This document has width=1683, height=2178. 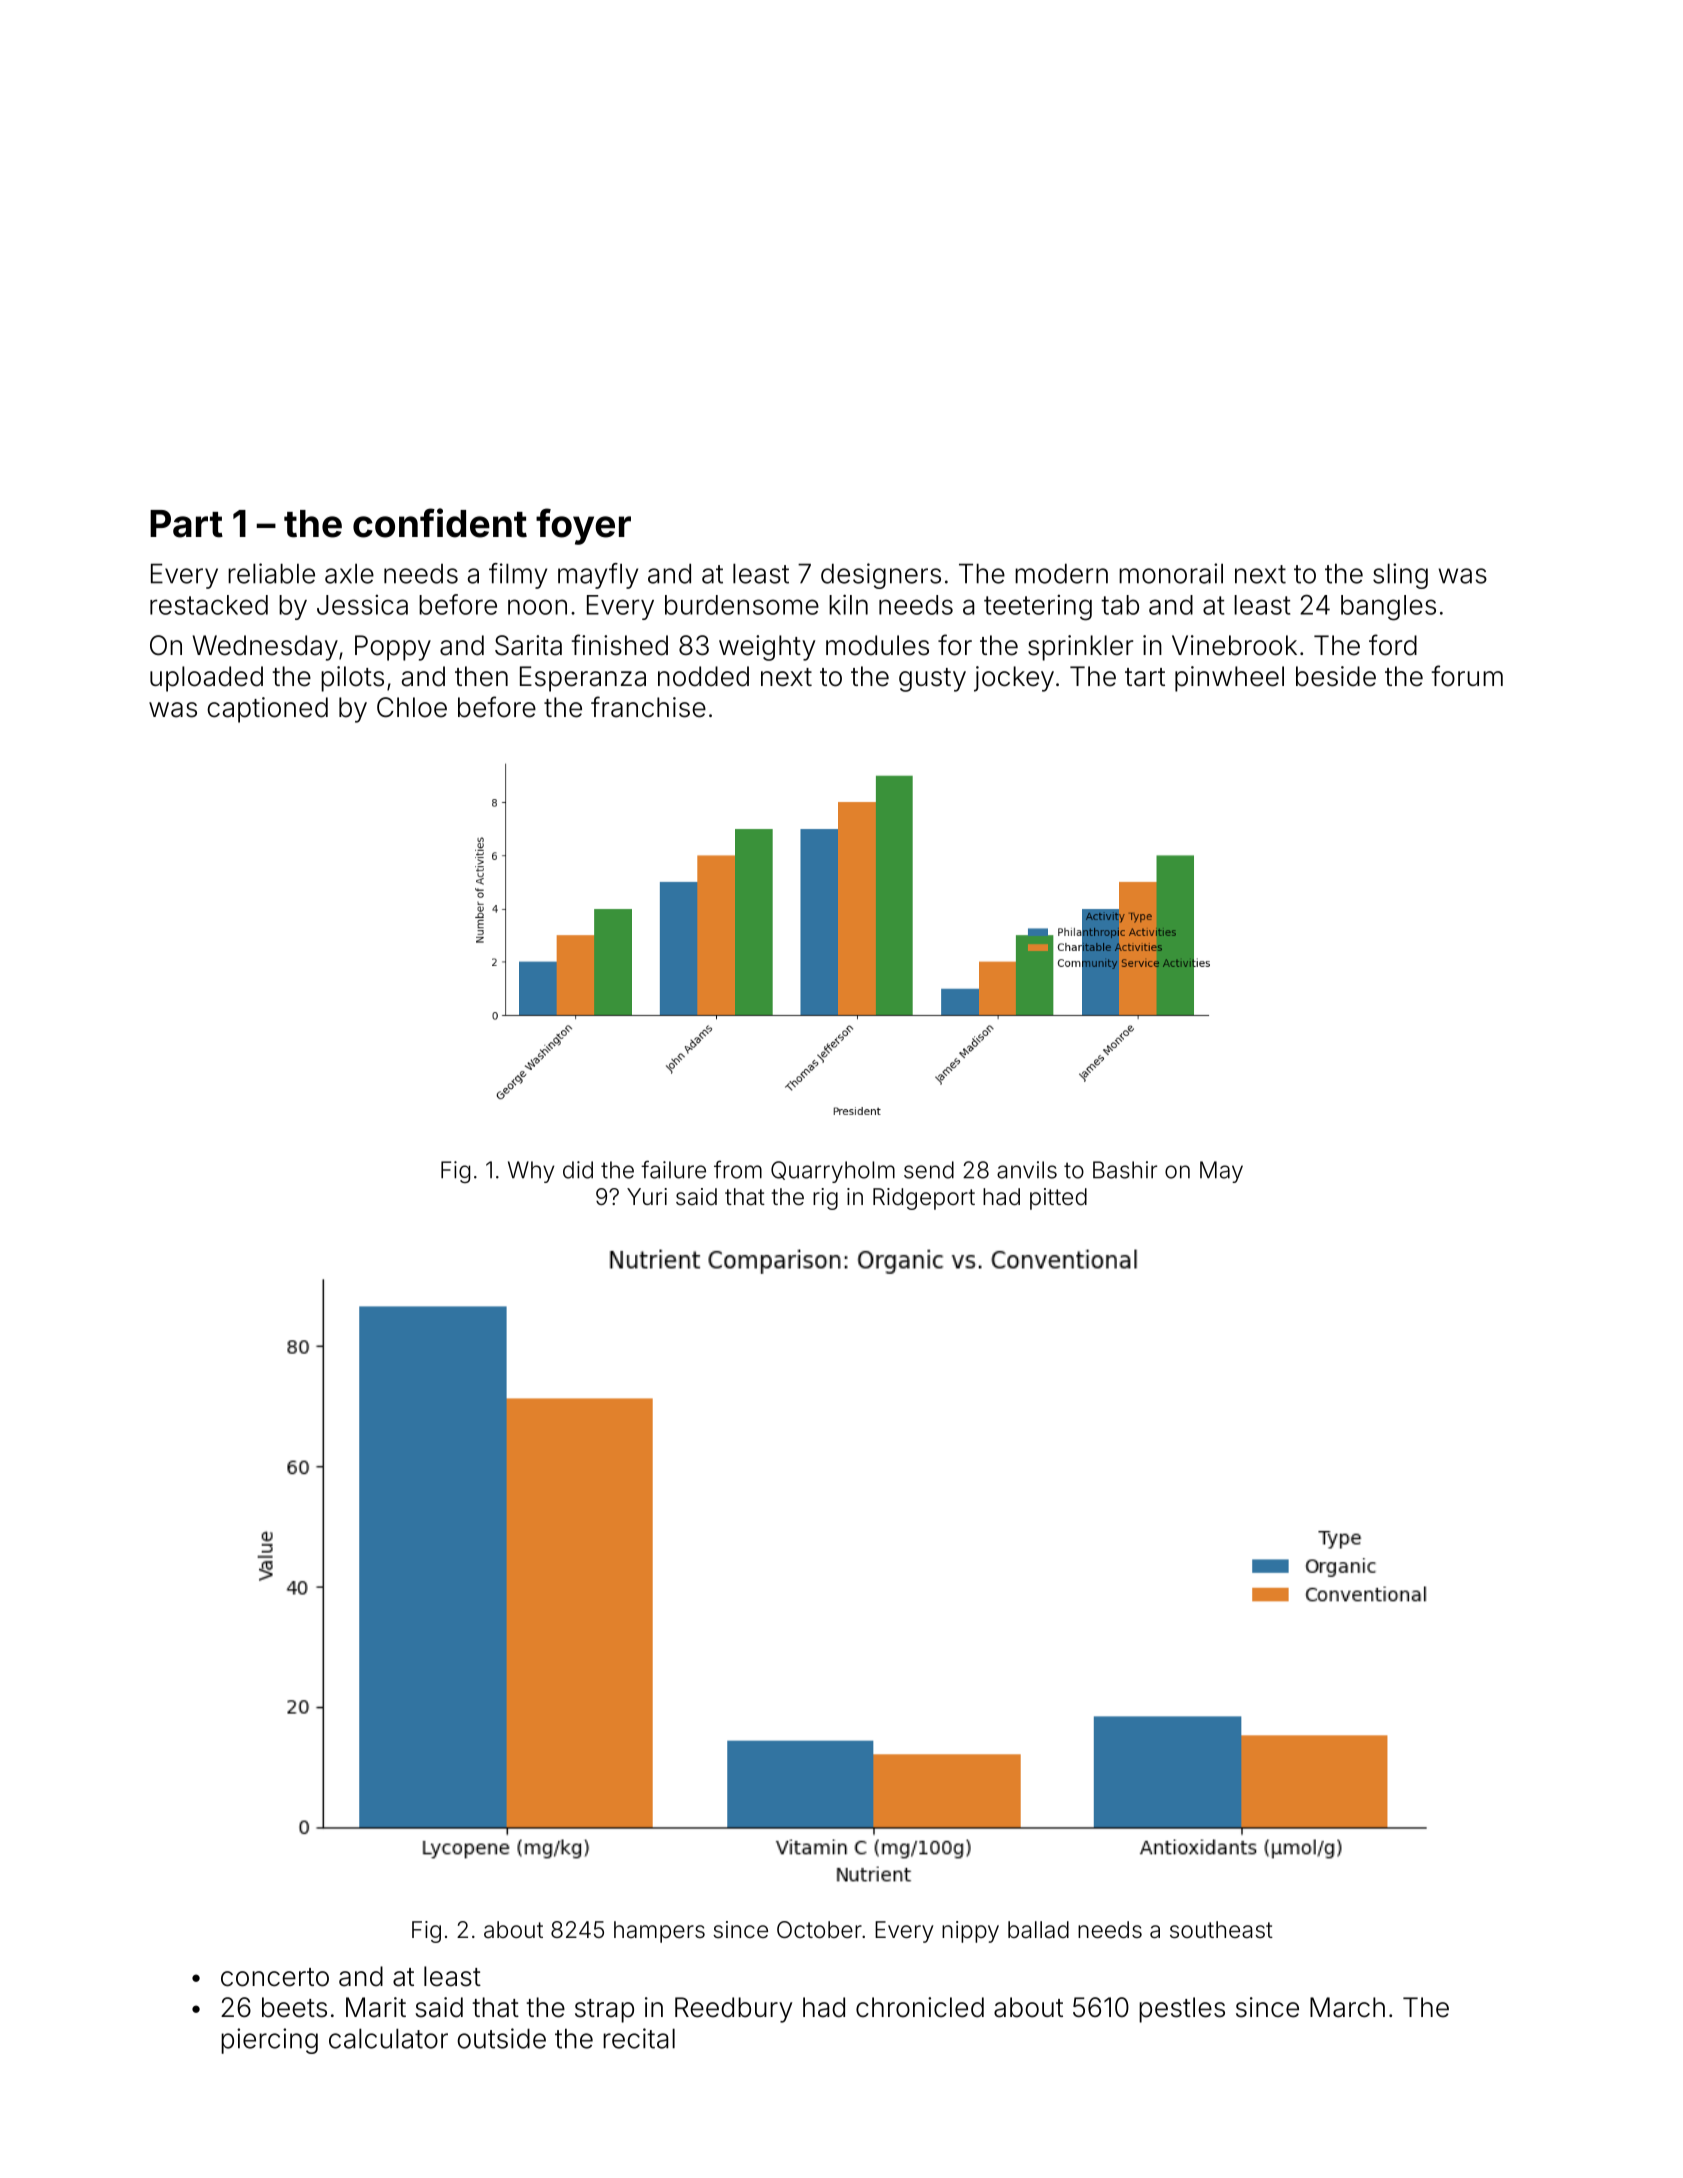 What do you see at coordinates (271, 573) in the document?
I see `reliable` at bounding box center [271, 573].
